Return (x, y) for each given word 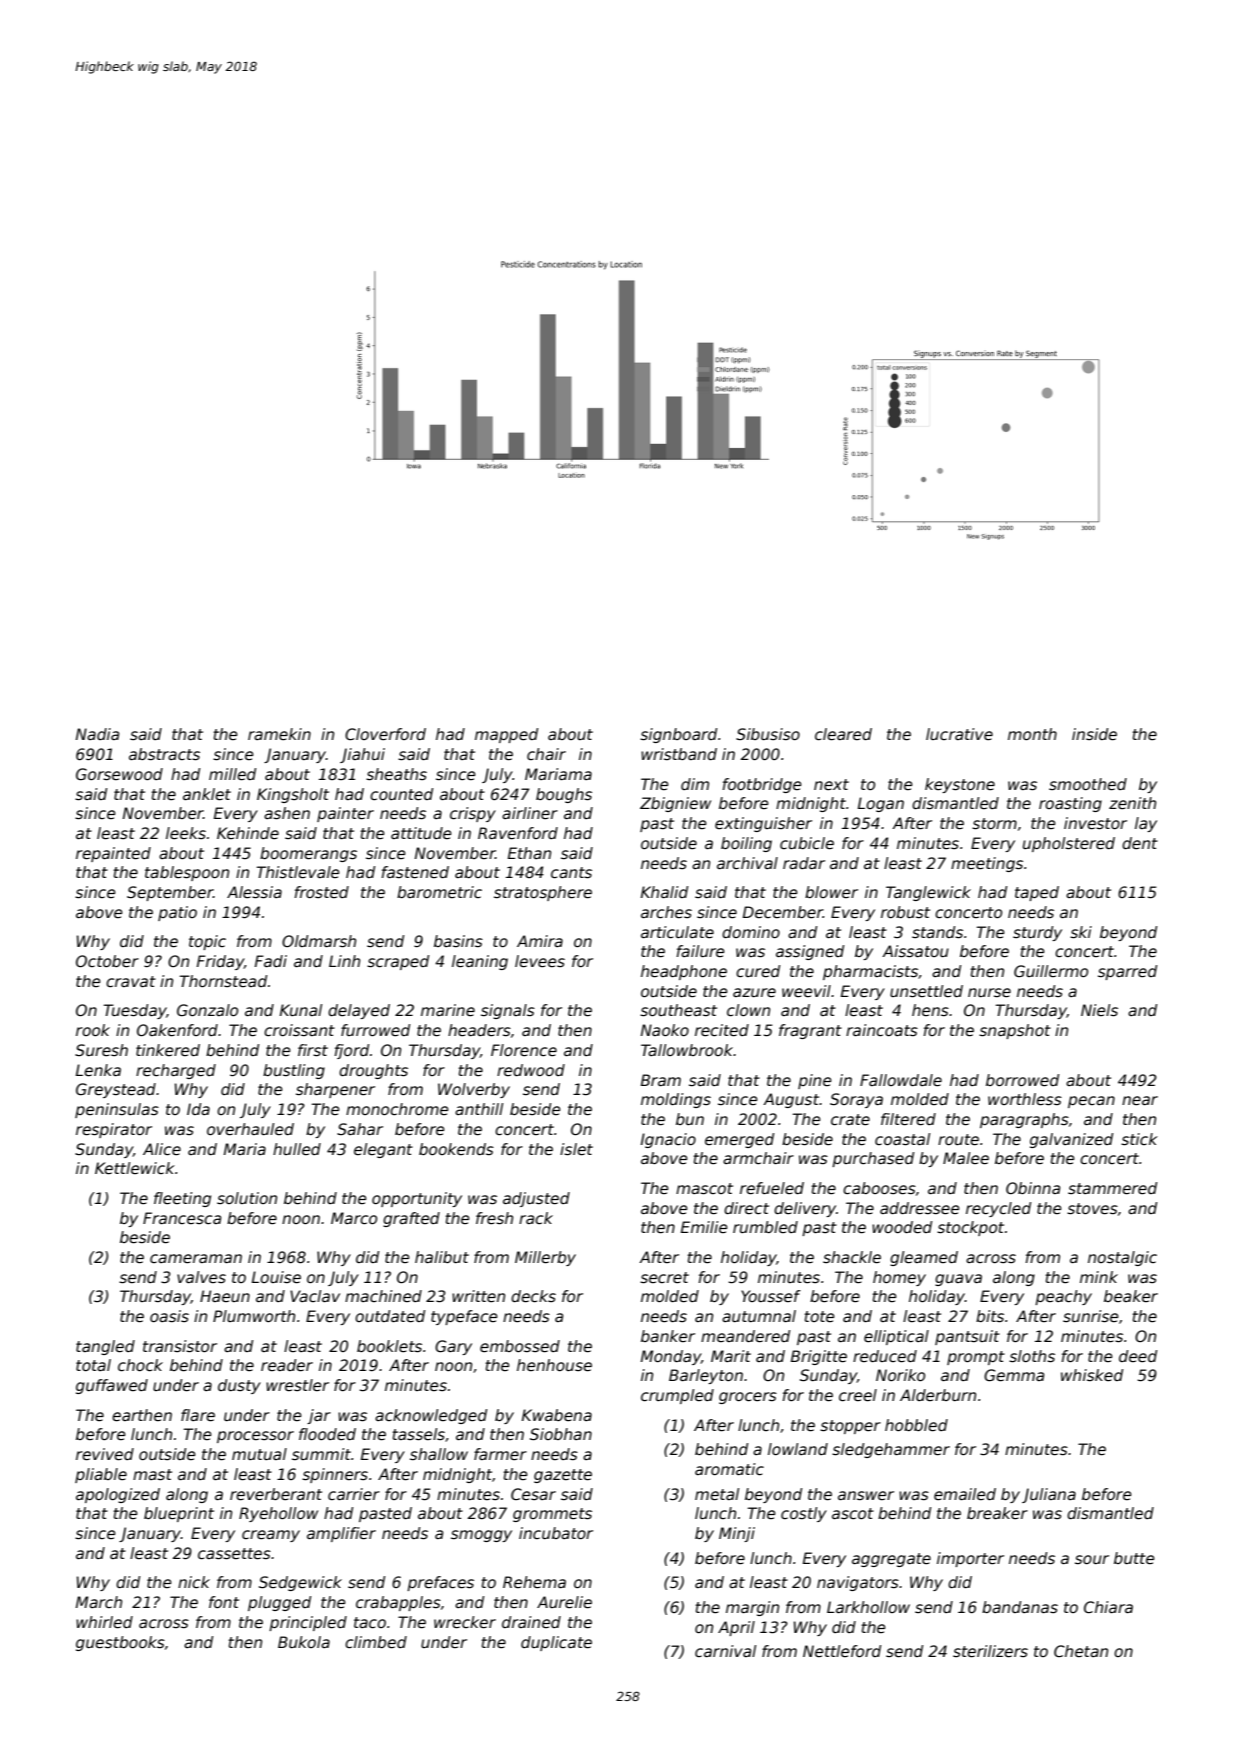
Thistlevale (298, 872)
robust (905, 912)
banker (668, 1336)
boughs (564, 795)
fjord (351, 1051)
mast (152, 1475)
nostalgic (1122, 1258)
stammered (1112, 1188)
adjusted (536, 1199)
